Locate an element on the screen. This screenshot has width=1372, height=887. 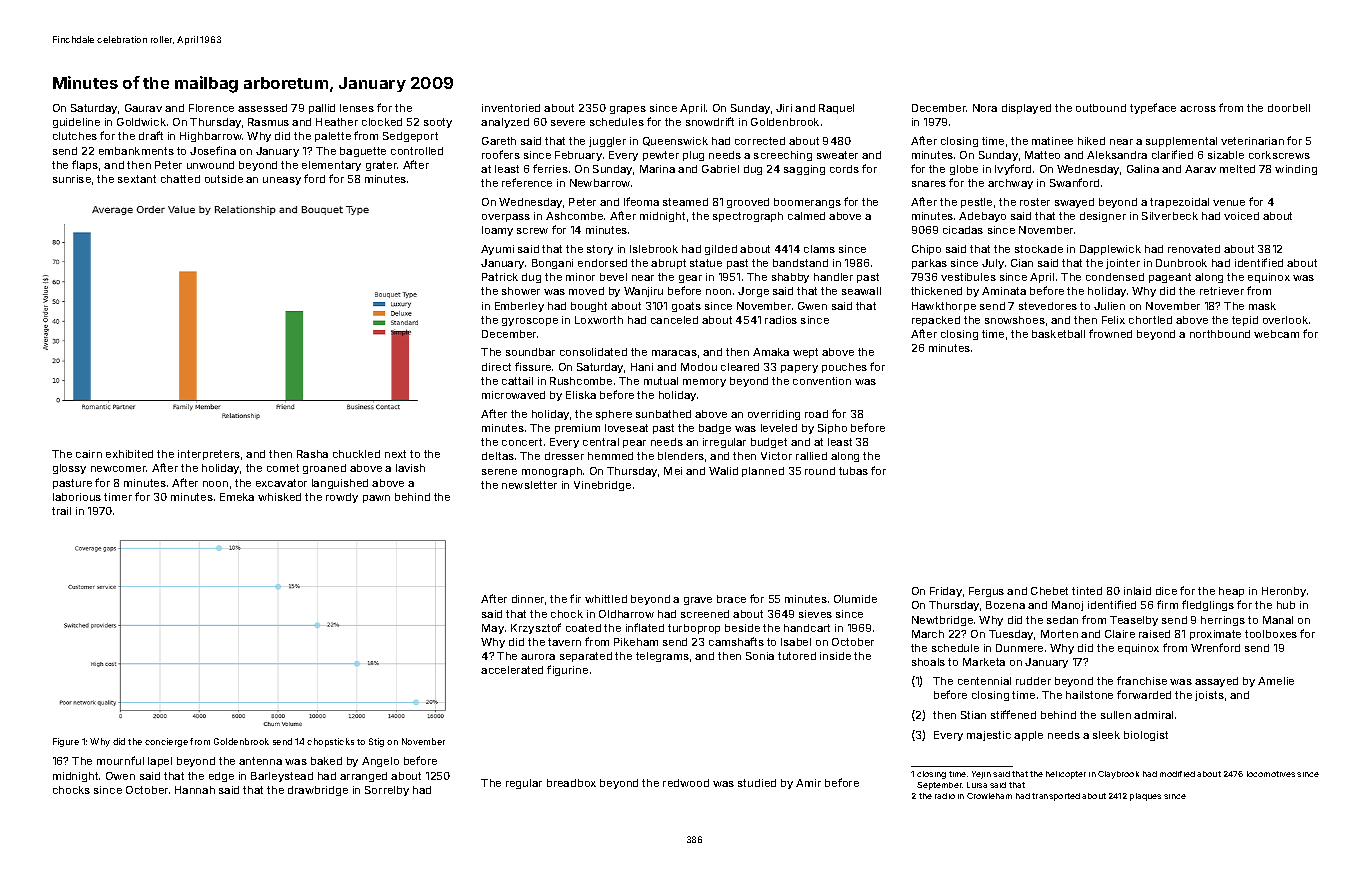
Hannah is located at coordinates (195, 790).
